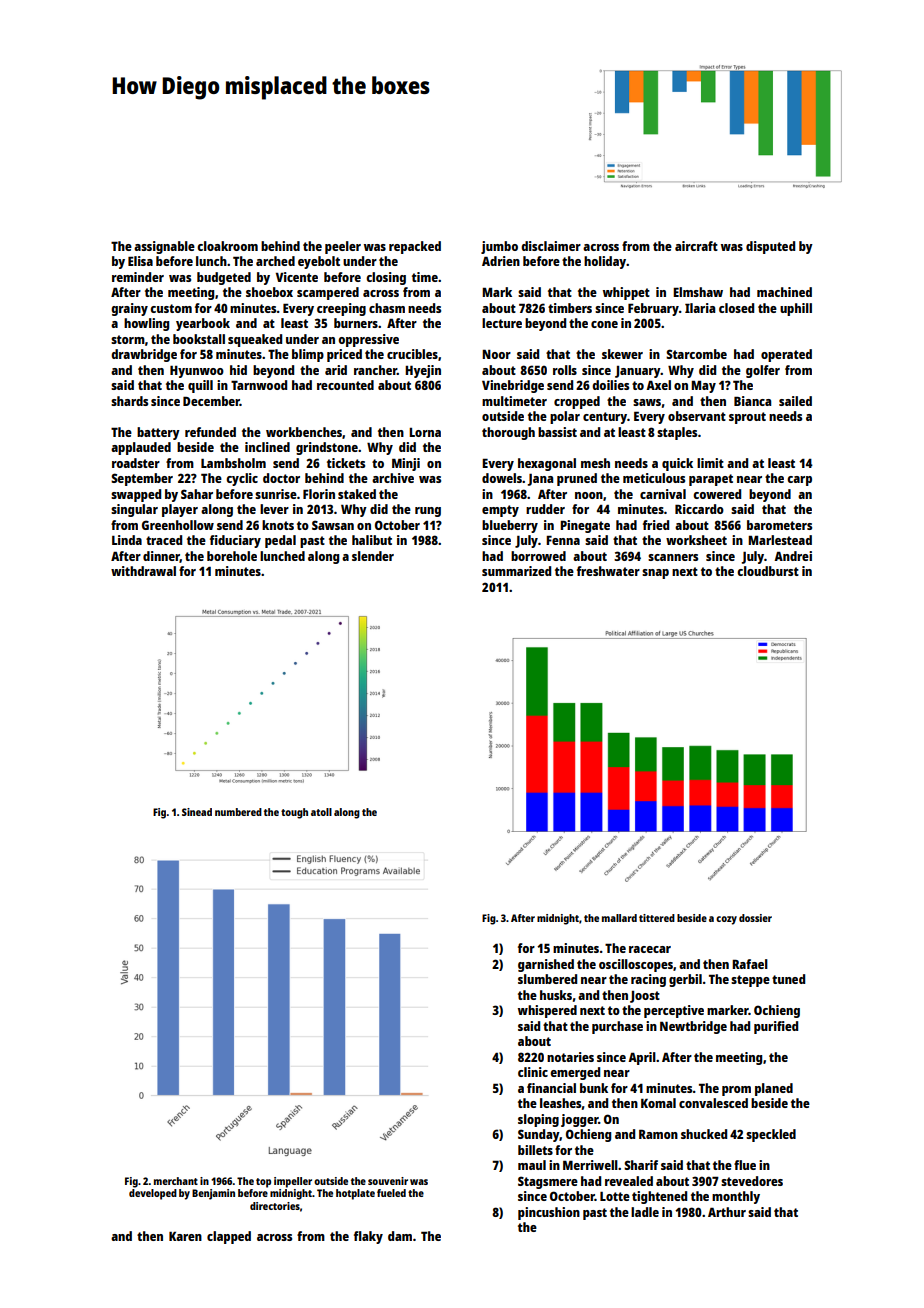 Image resolution: width=924 pixels, height=1308 pixels. I want to click on disputed, so click(770, 247).
